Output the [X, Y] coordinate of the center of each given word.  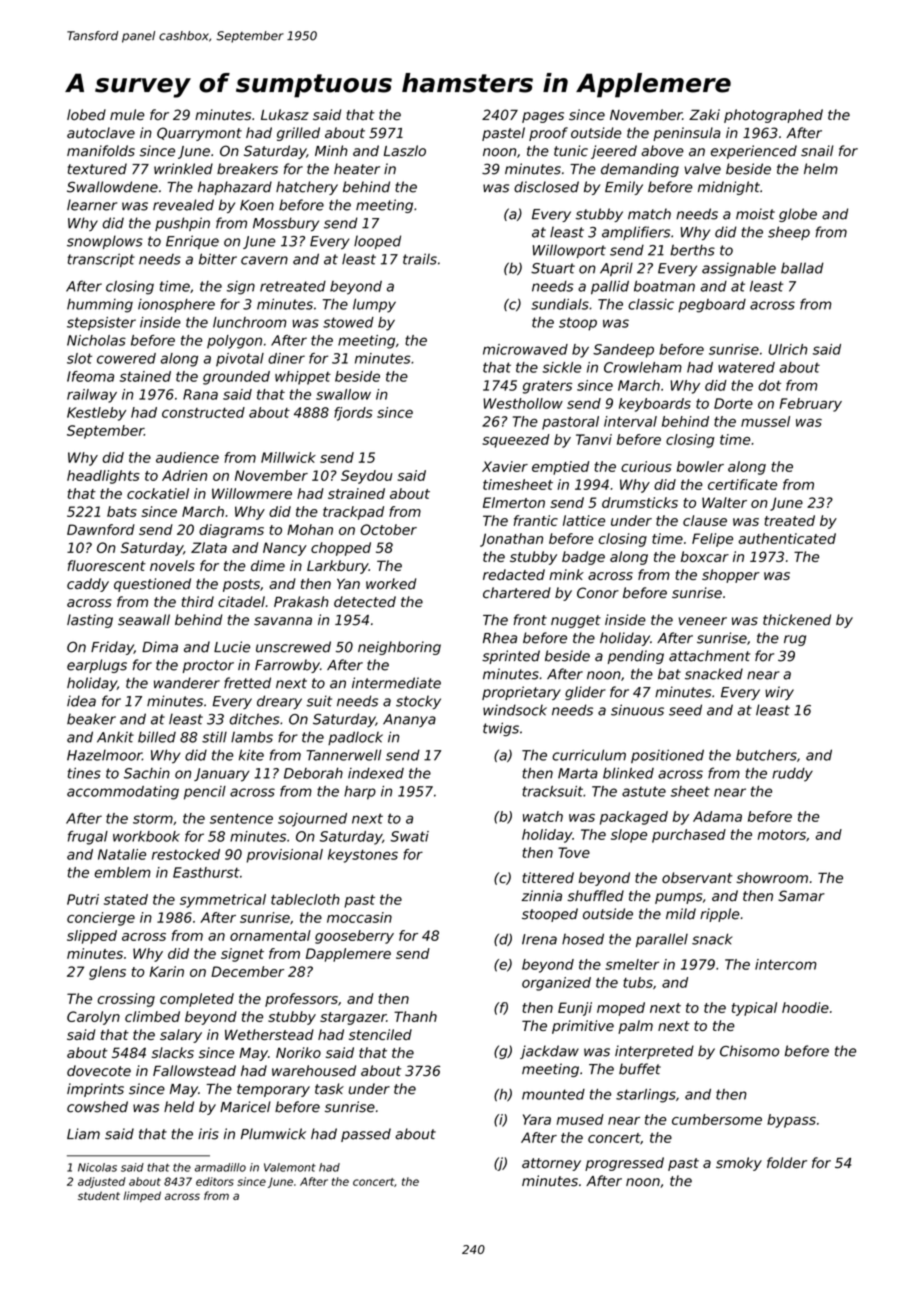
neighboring [399, 648]
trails [420, 259]
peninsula [687, 134]
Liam [83, 1134]
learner [92, 205]
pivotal [240, 360]
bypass [791, 1121]
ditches [254, 719]
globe [798, 215]
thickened [797, 620]
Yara [537, 1119]
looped [377, 242]
